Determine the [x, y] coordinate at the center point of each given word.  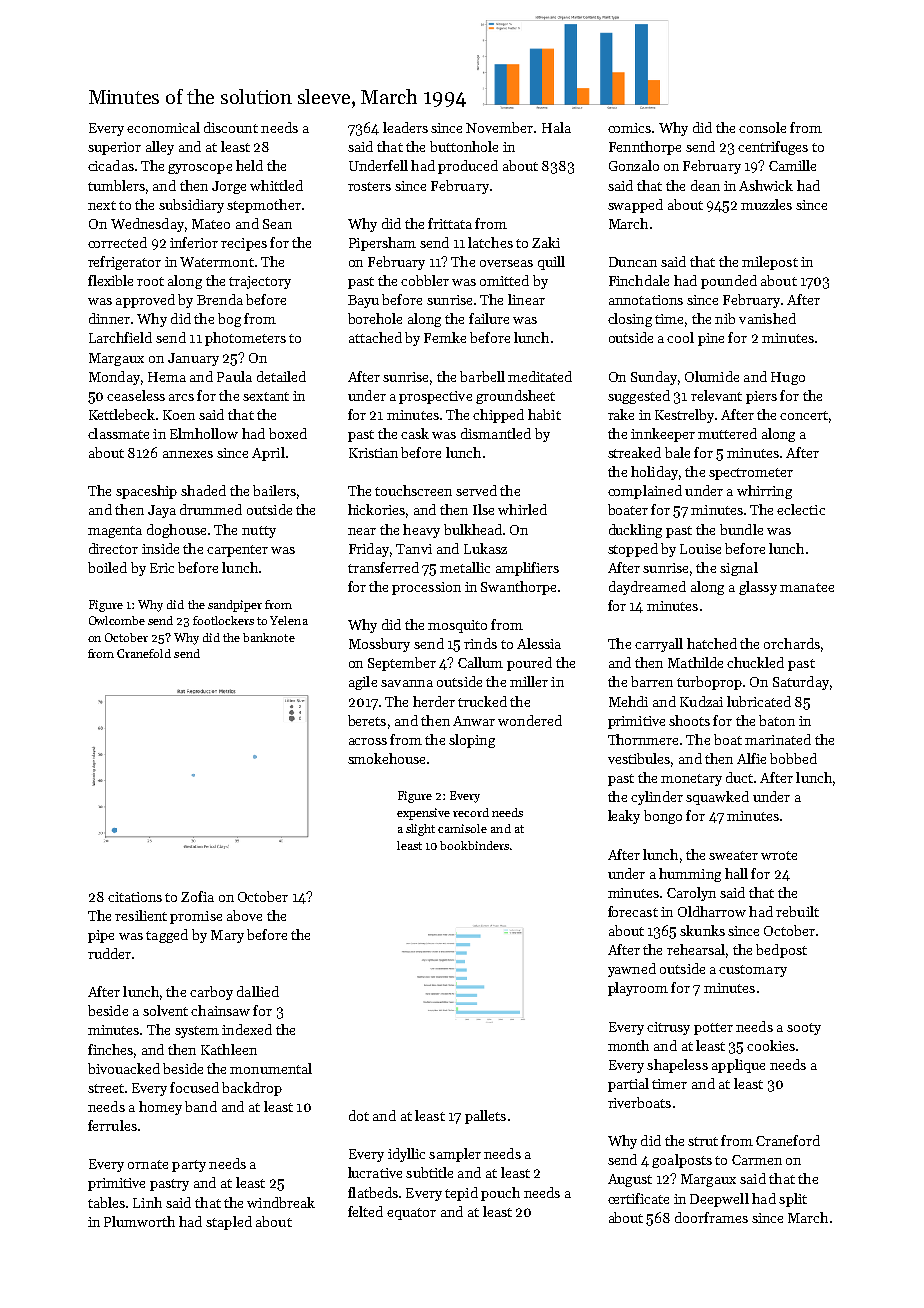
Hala [556, 127]
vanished [767, 318]
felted [365, 1211]
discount [231, 127]
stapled [229, 1223]
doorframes [711, 1217]
